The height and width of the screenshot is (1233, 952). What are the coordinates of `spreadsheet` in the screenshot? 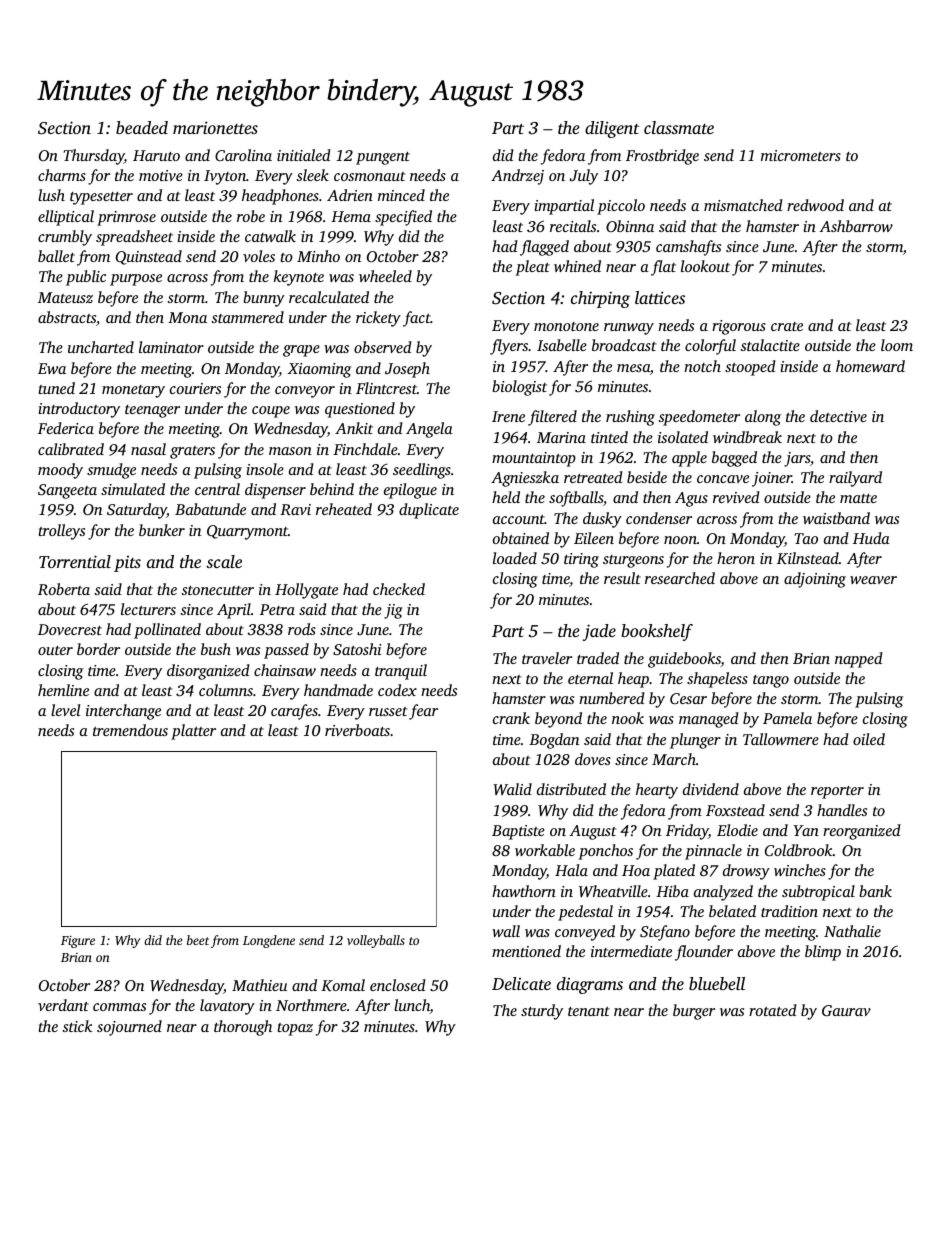 It's located at (134, 238).
